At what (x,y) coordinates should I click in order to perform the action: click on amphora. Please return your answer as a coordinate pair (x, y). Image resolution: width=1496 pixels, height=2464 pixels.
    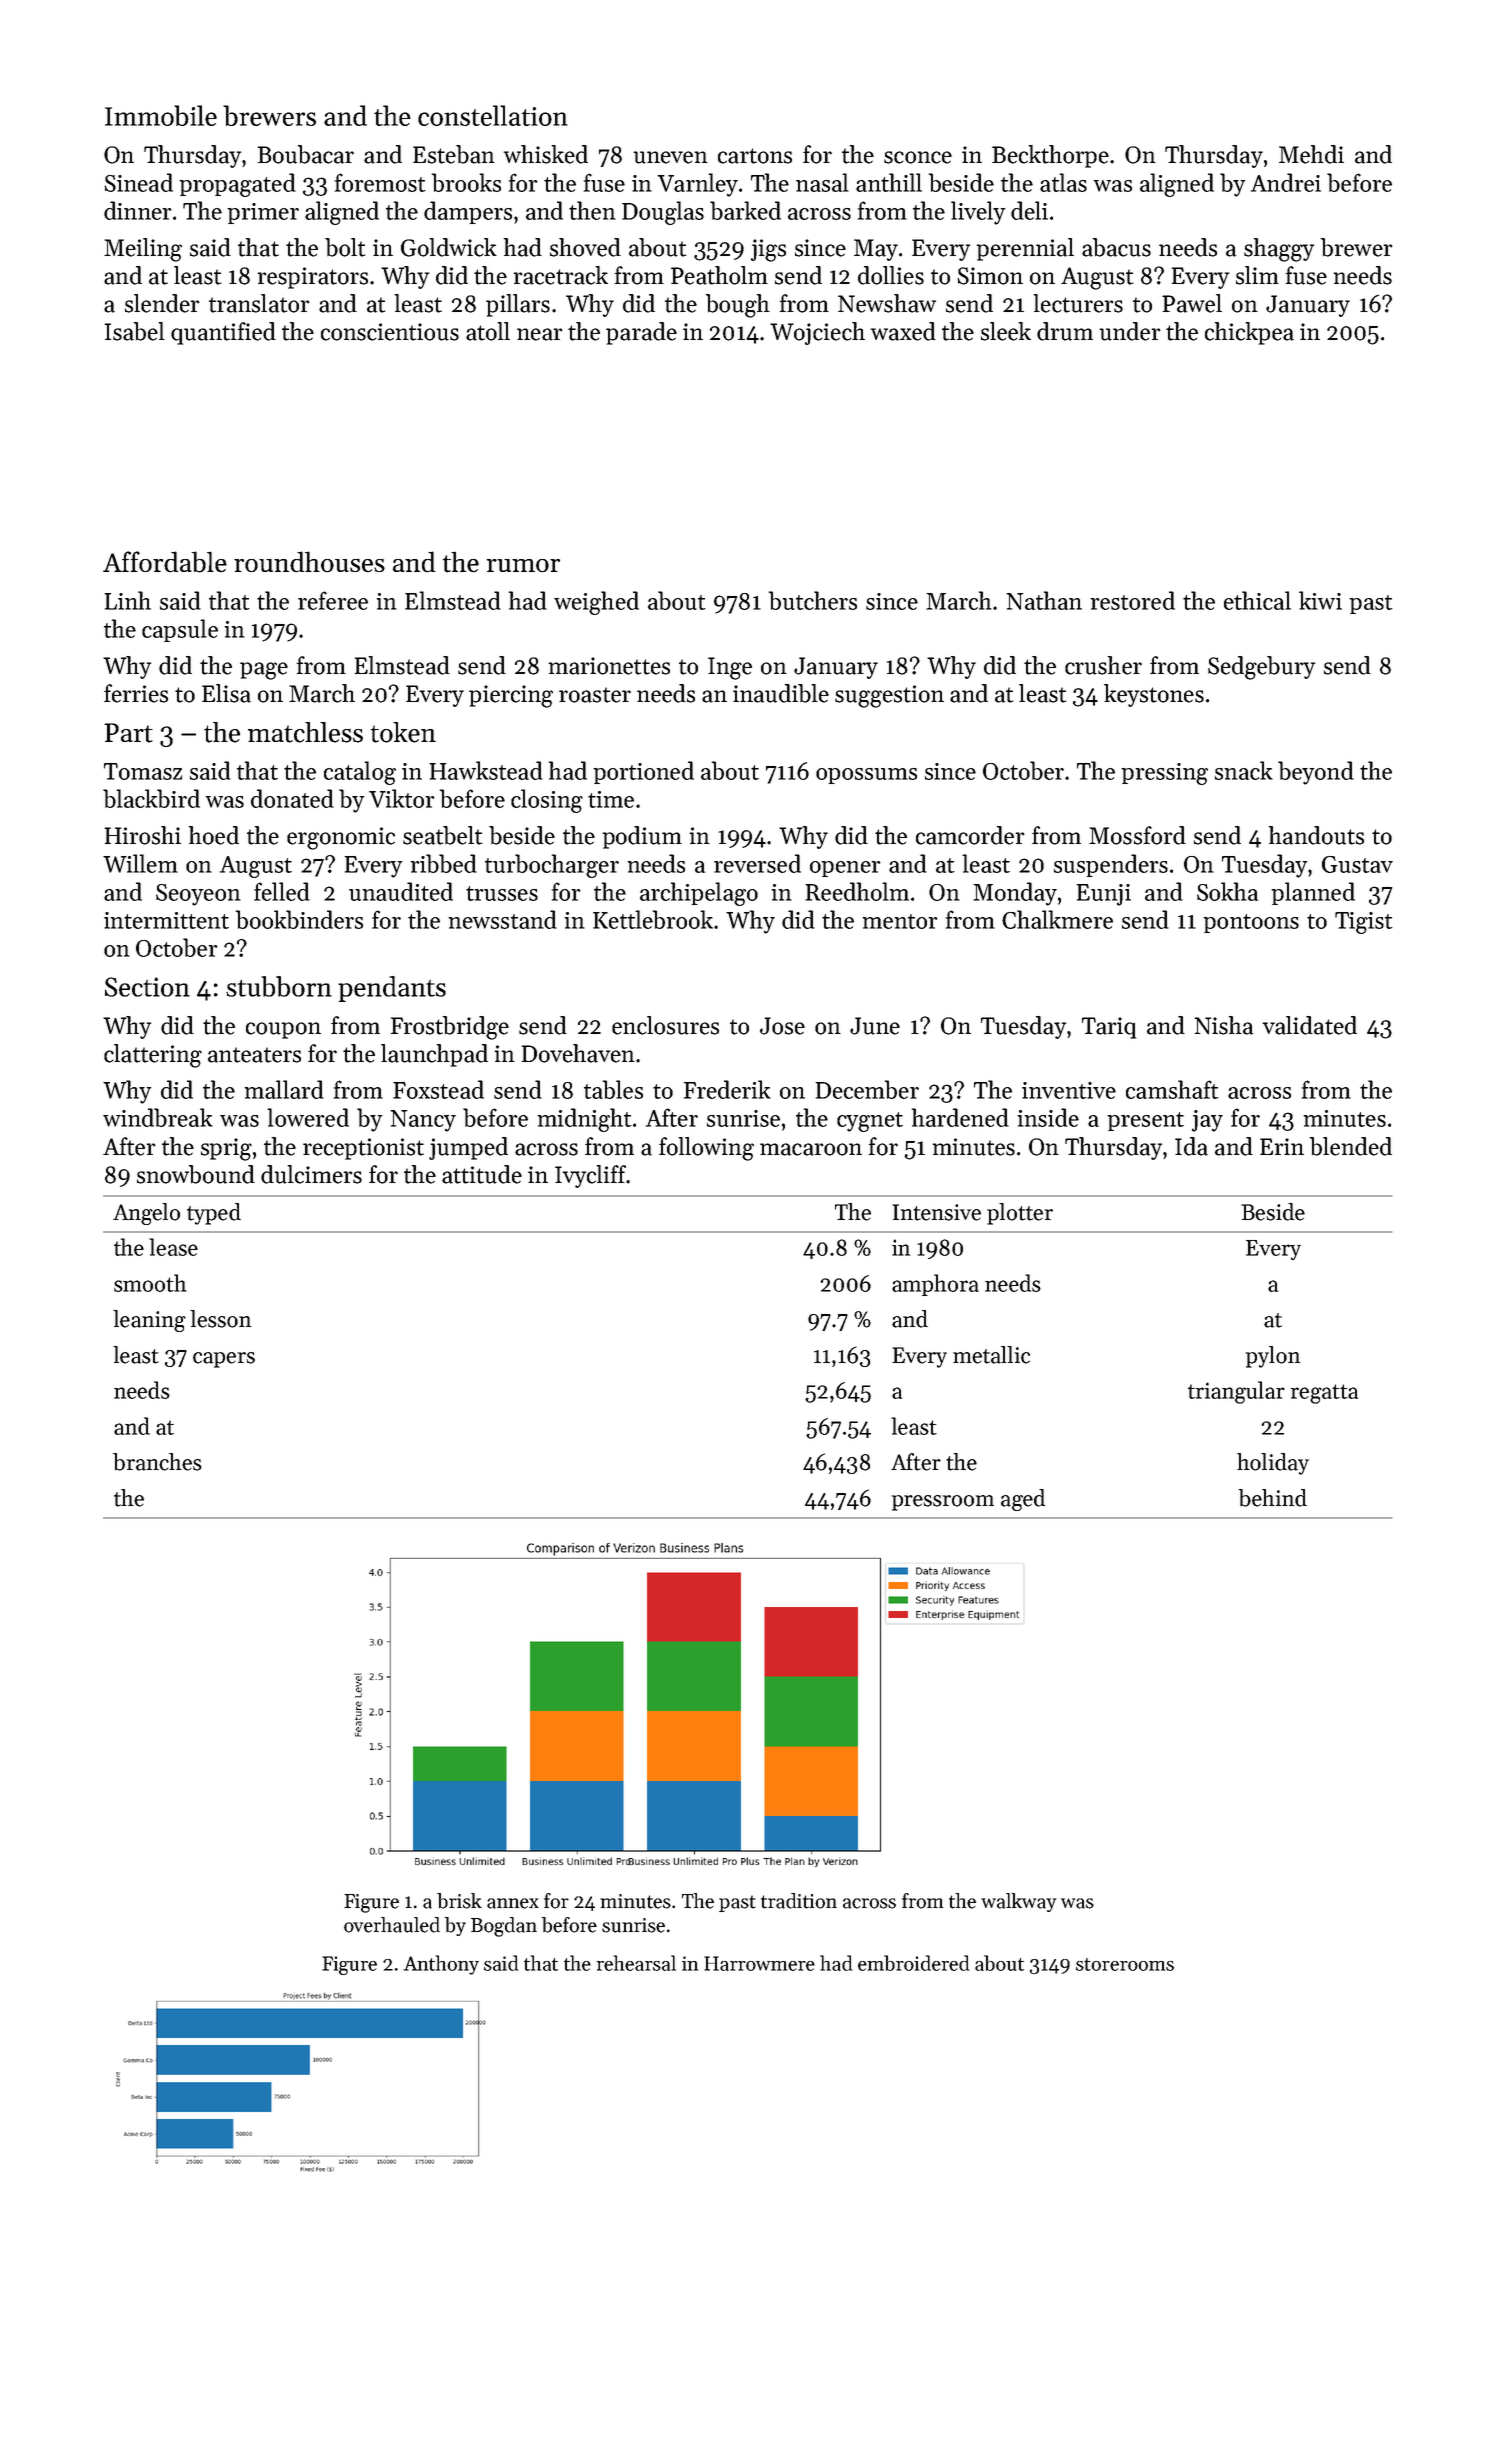
    Looking at the image, I should click on (935, 1285).
